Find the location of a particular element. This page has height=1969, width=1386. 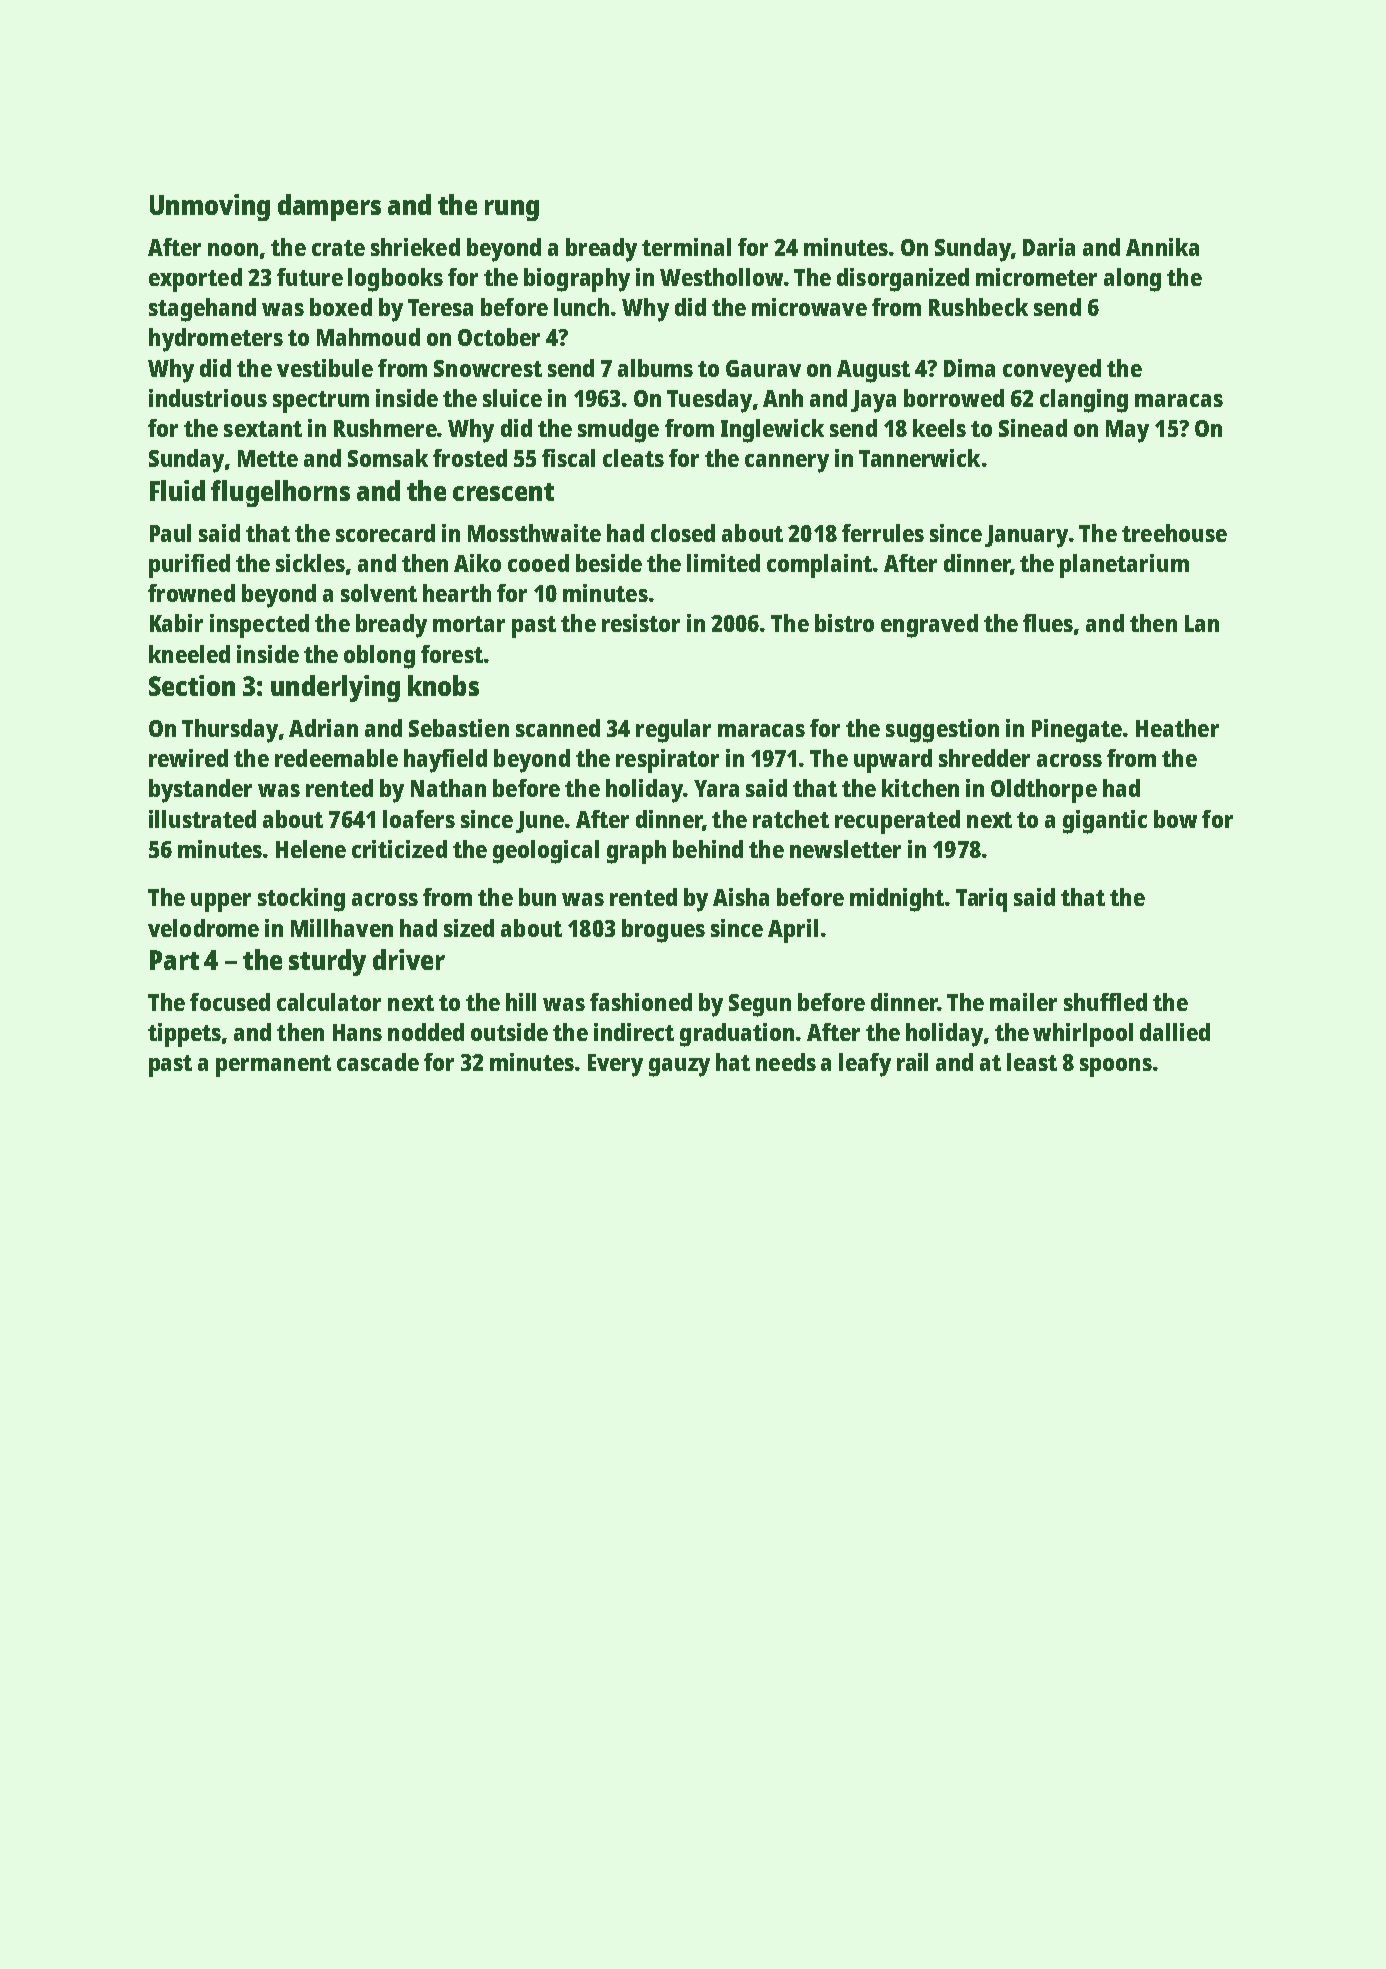

Tannerwick is located at coordinates (919, 458).
